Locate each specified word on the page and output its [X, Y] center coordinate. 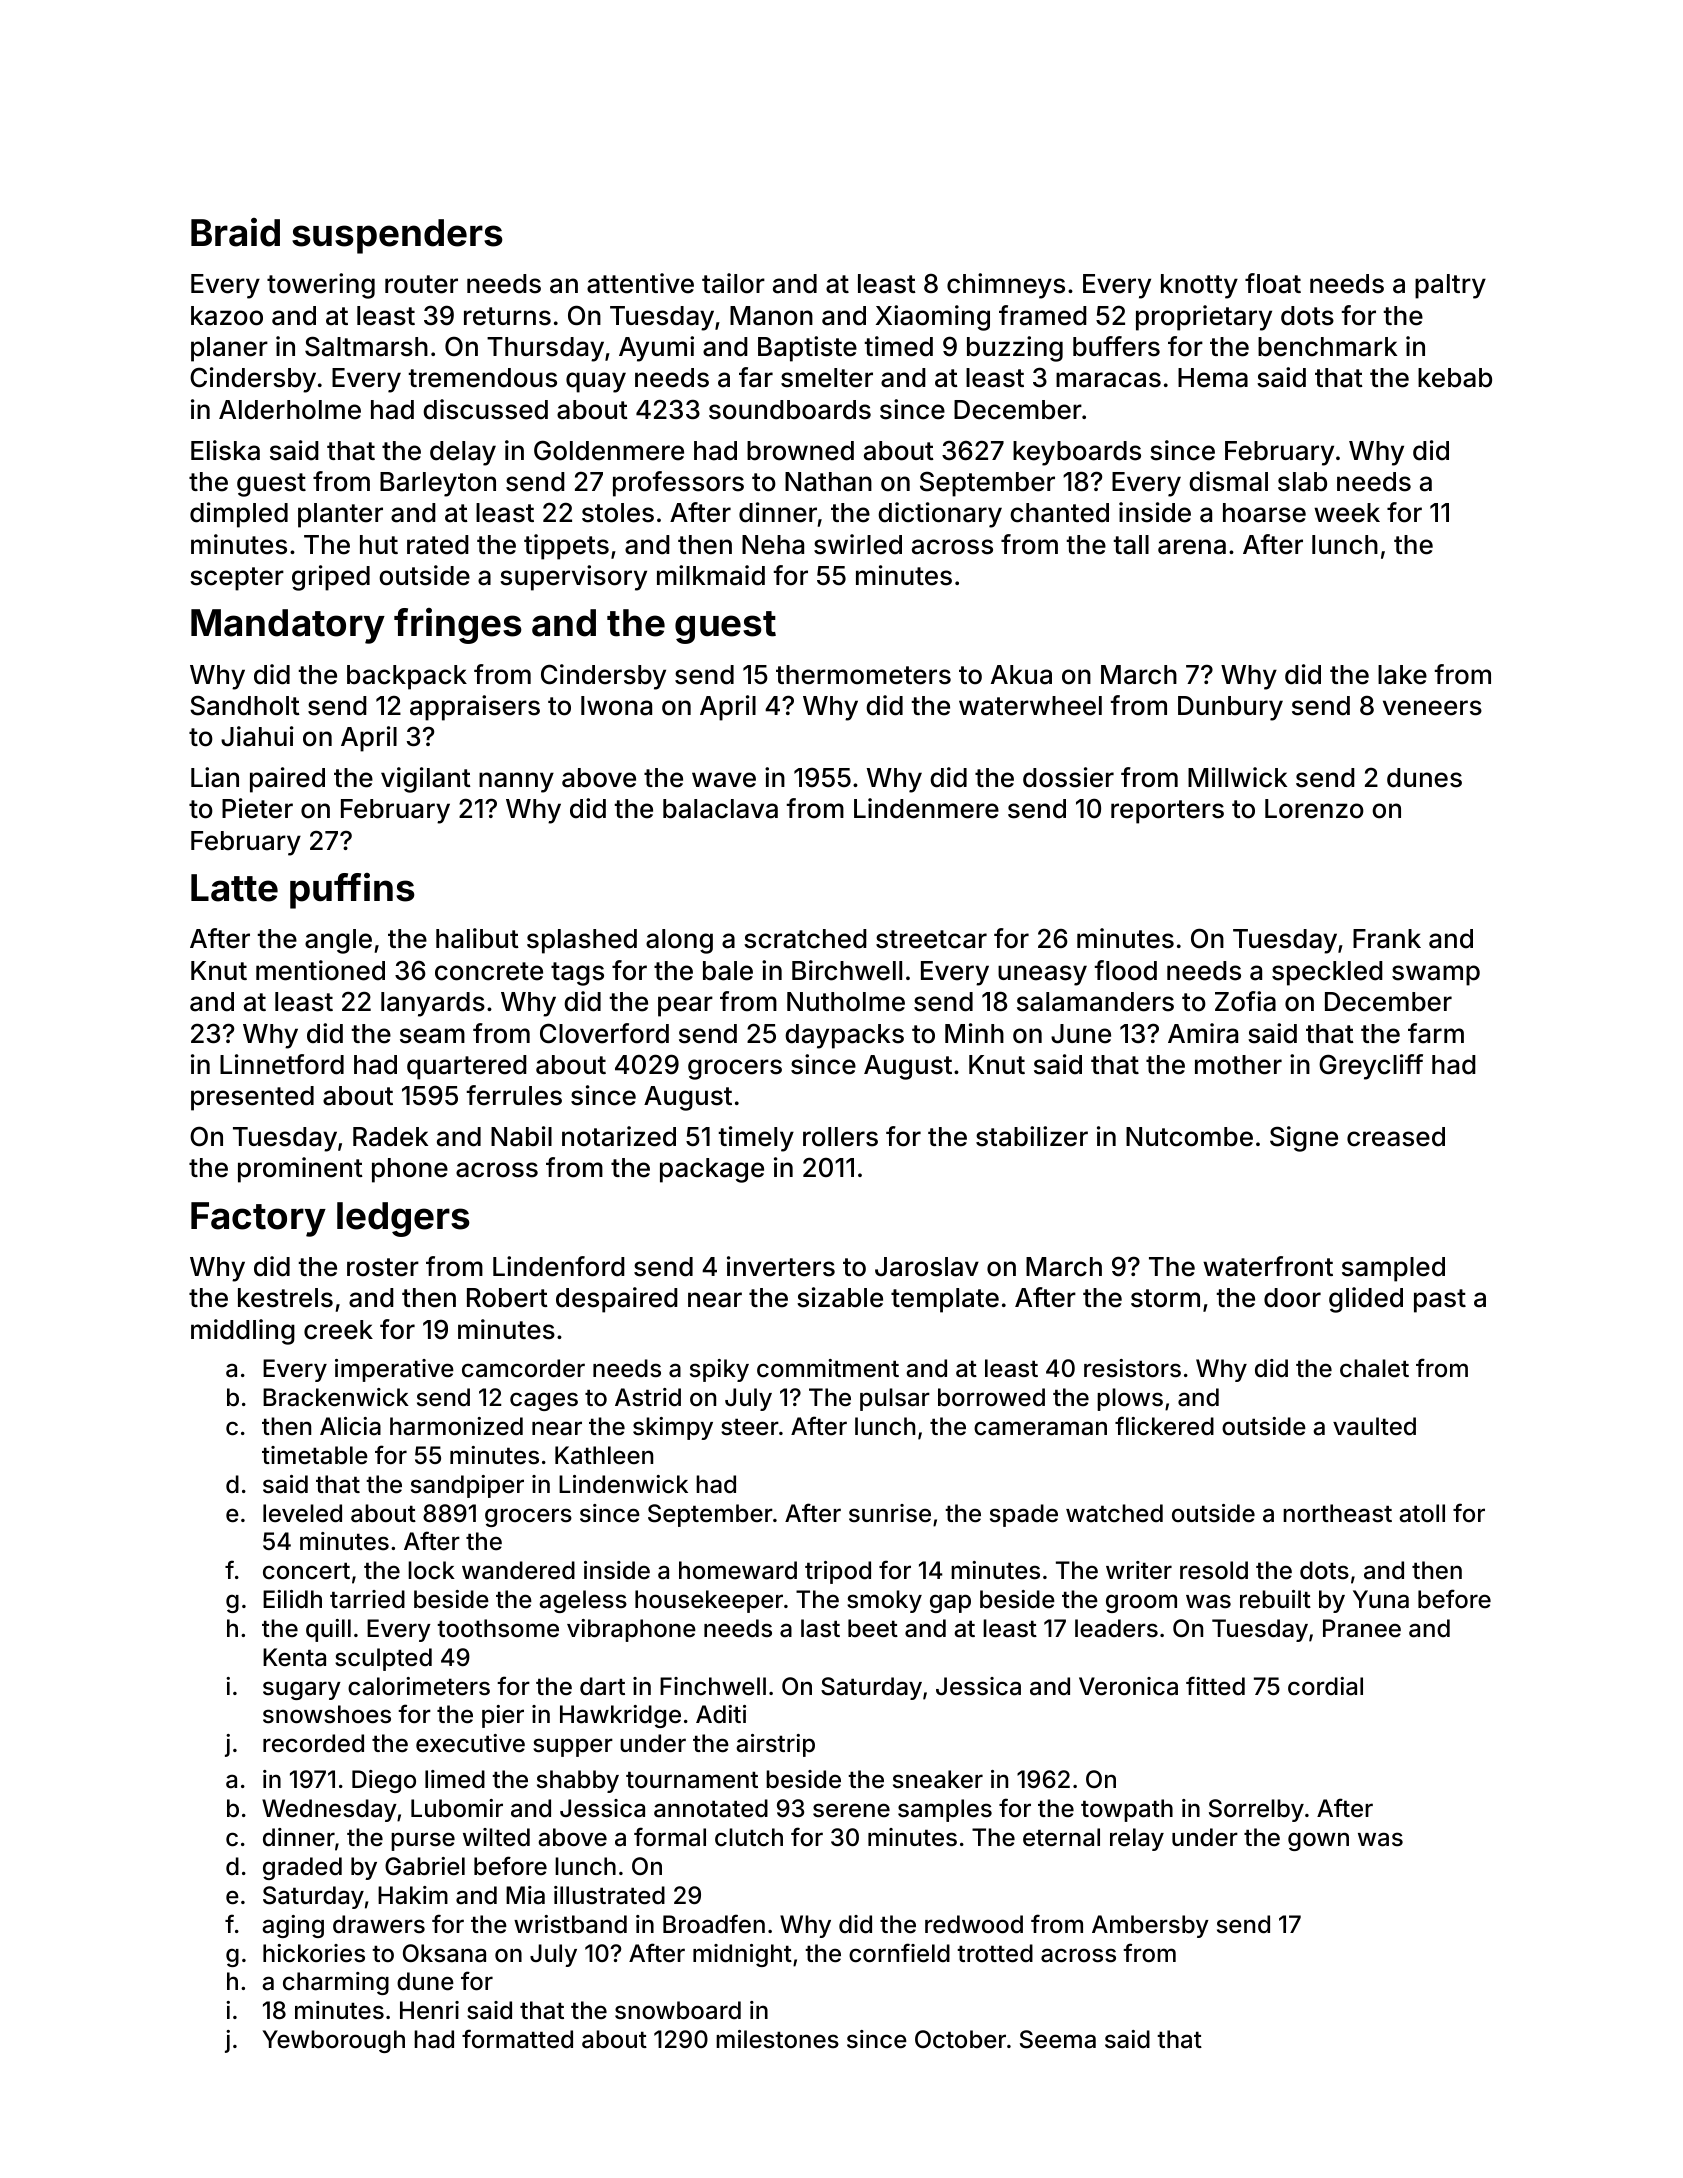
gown [1318, 1841]
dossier [1068, 777]
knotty [1199, 286]
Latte [234, 888]
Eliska [225, 450]
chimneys [1006, 286]
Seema [1058, 2039]
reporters [1167, 812]
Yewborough [333, 2041]
